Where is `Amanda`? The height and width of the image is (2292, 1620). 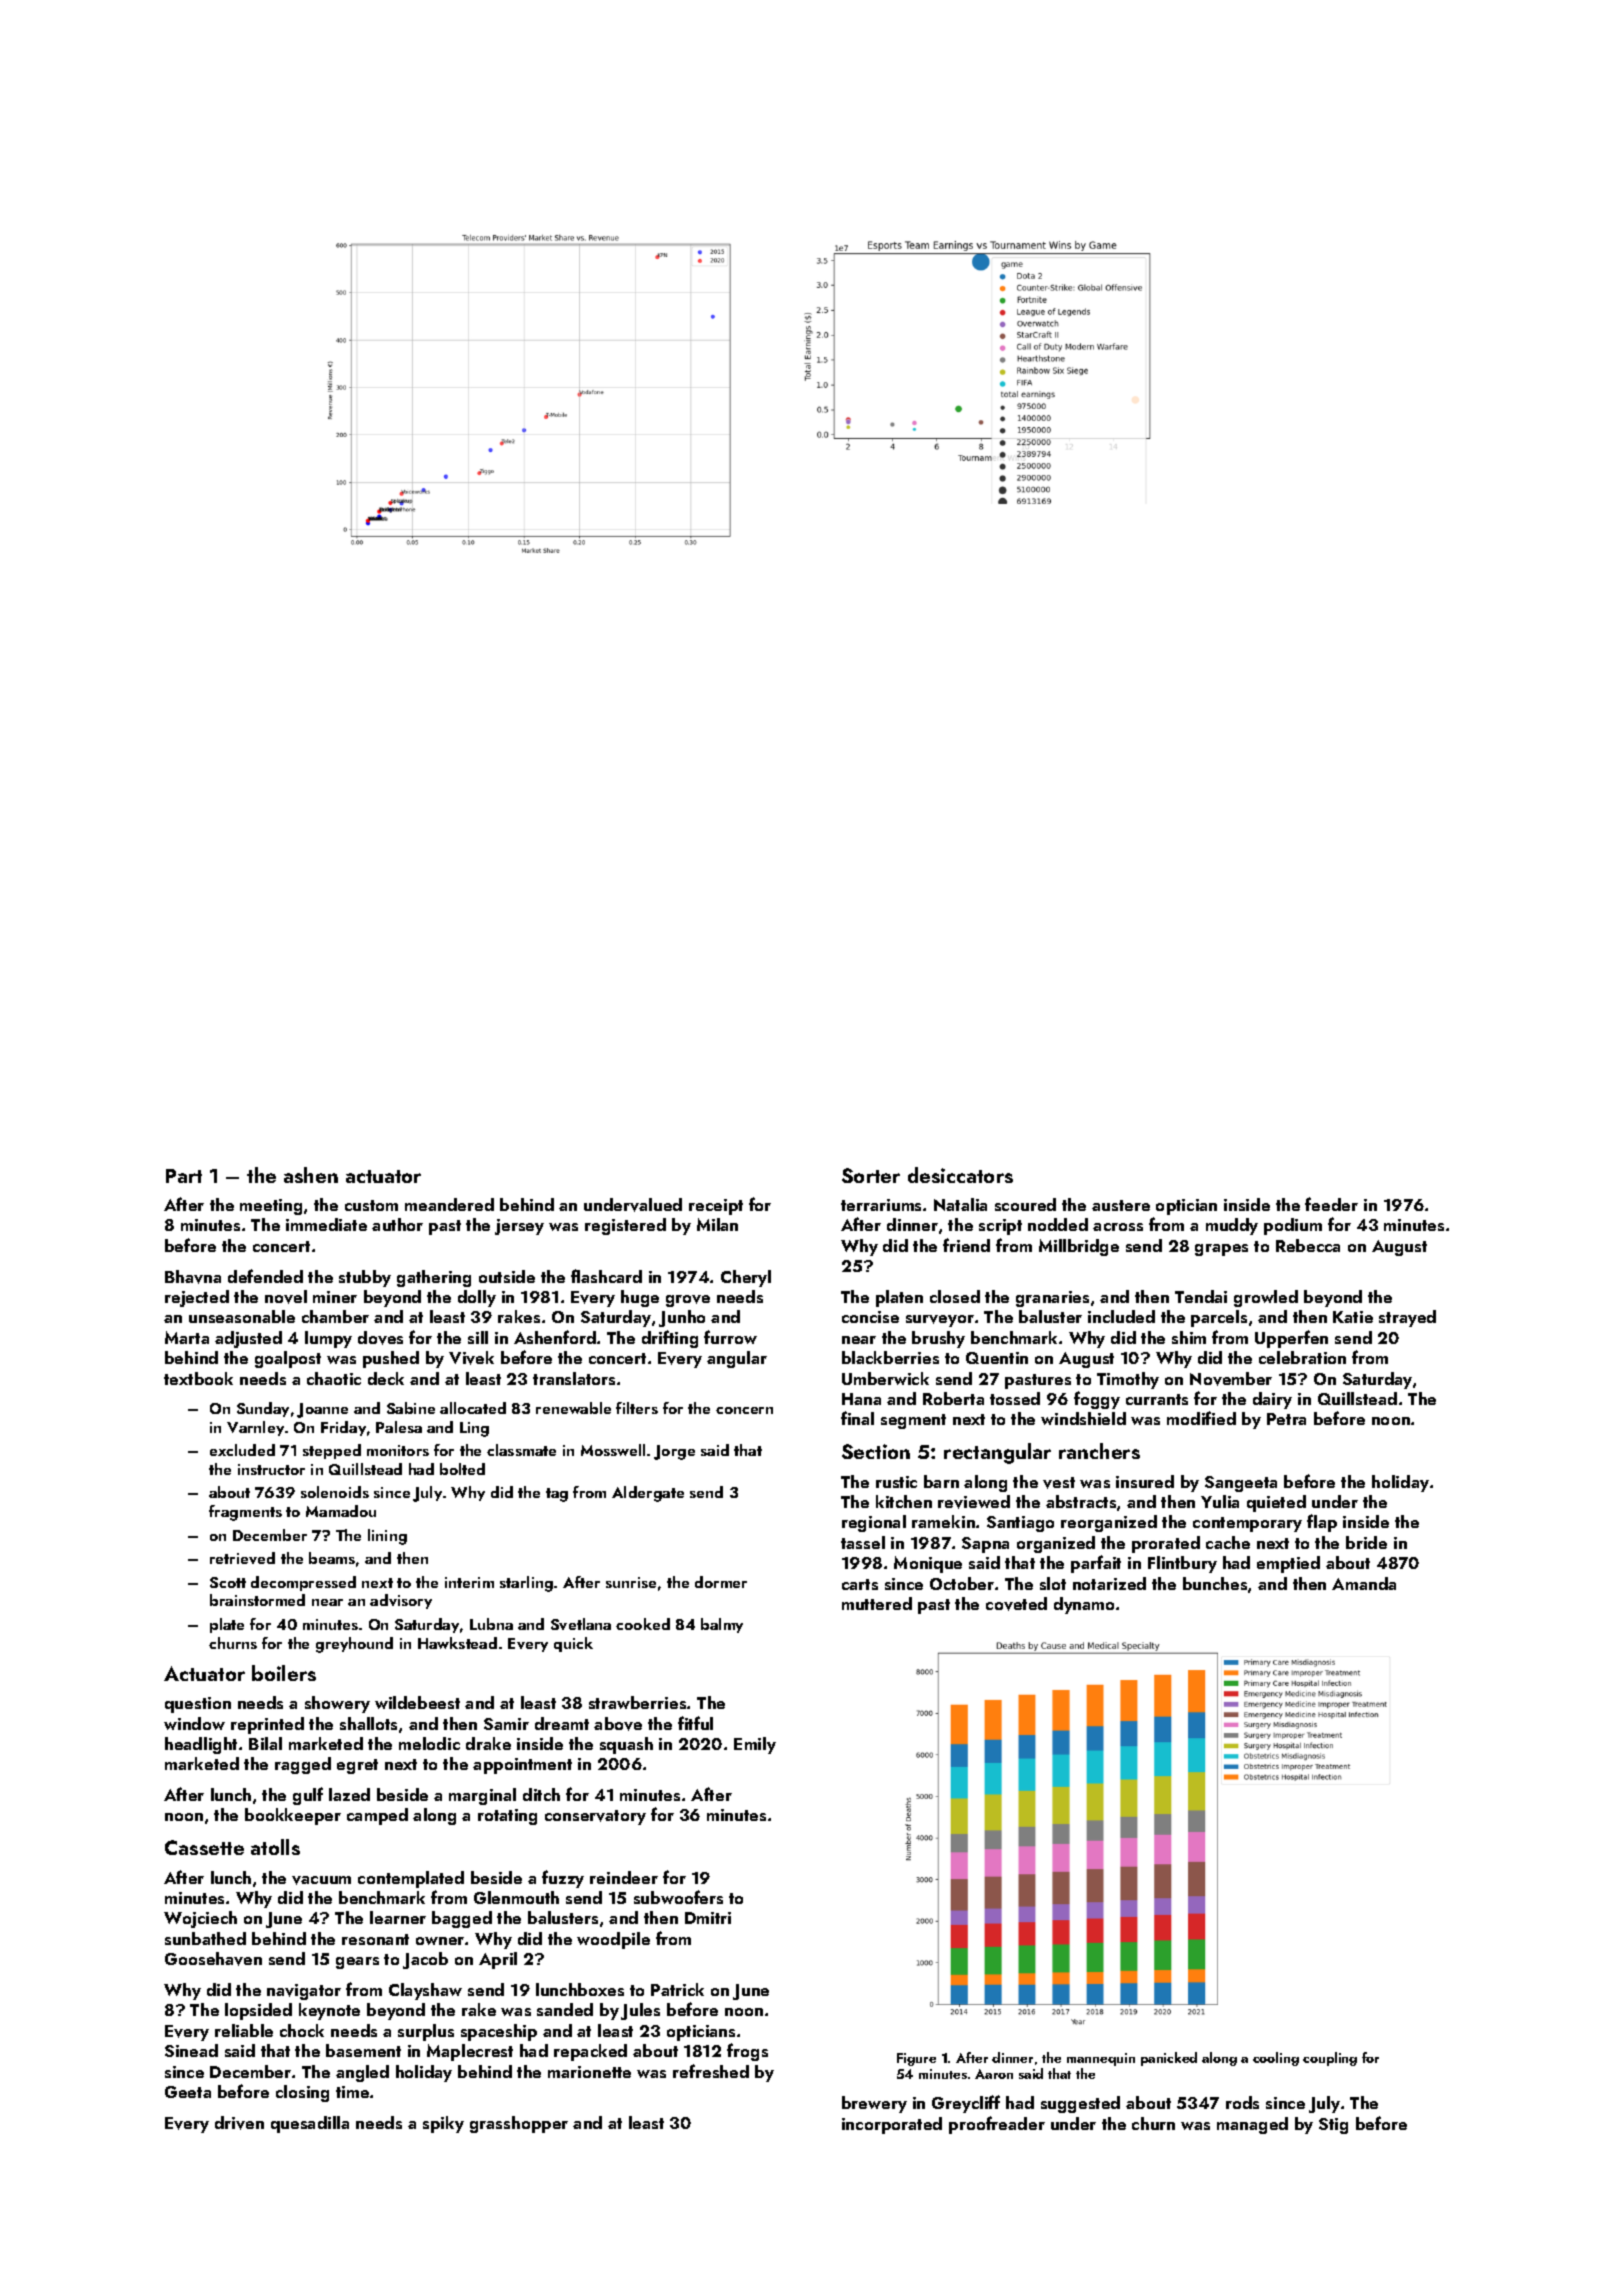
Amanda is located at coordinates (1364, 1583).
